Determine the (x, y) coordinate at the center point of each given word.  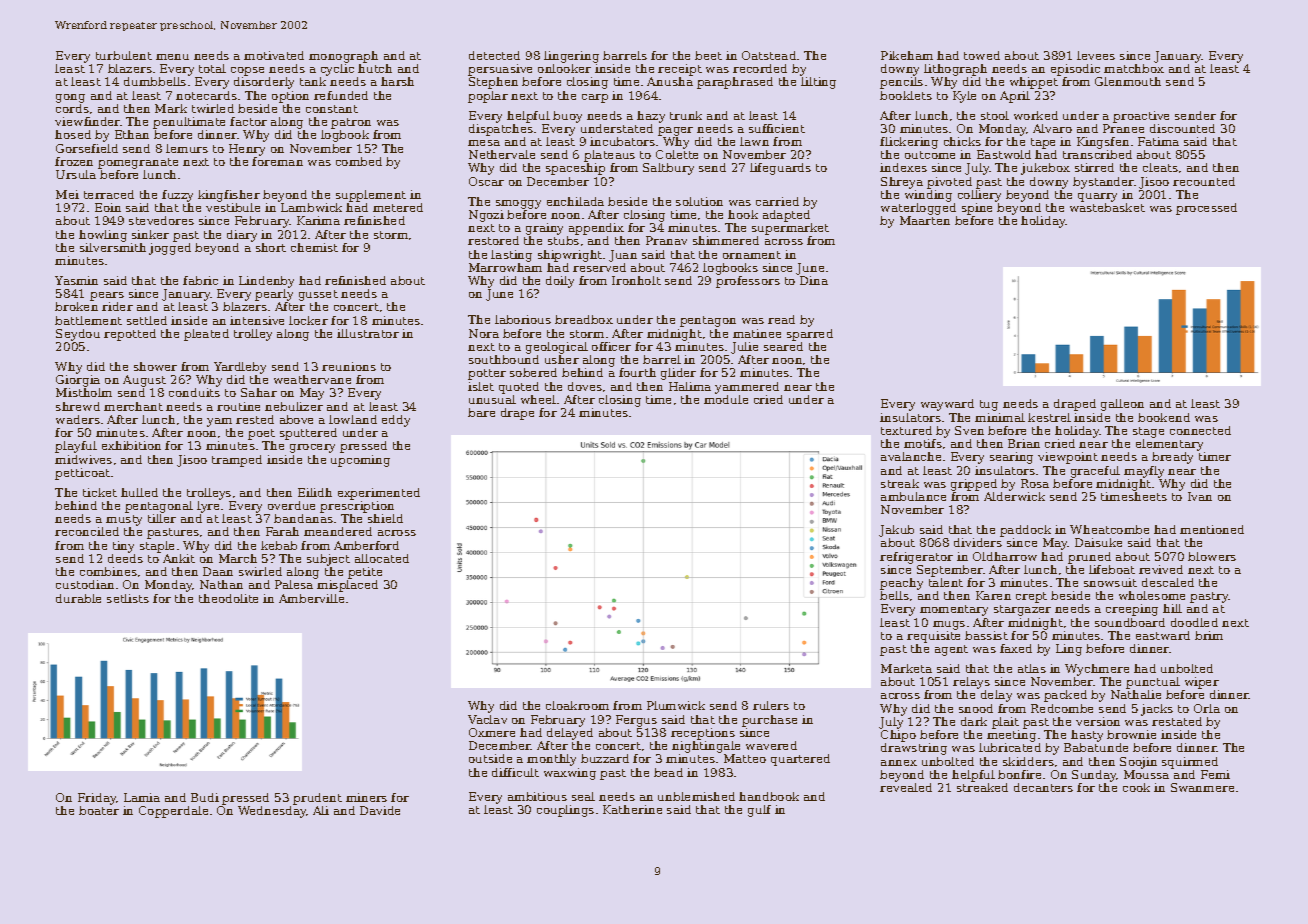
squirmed (1190, 763)
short (271, 247)
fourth (637, 372)
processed (1206, 209)
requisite (933, 637)
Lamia (142, 797)
